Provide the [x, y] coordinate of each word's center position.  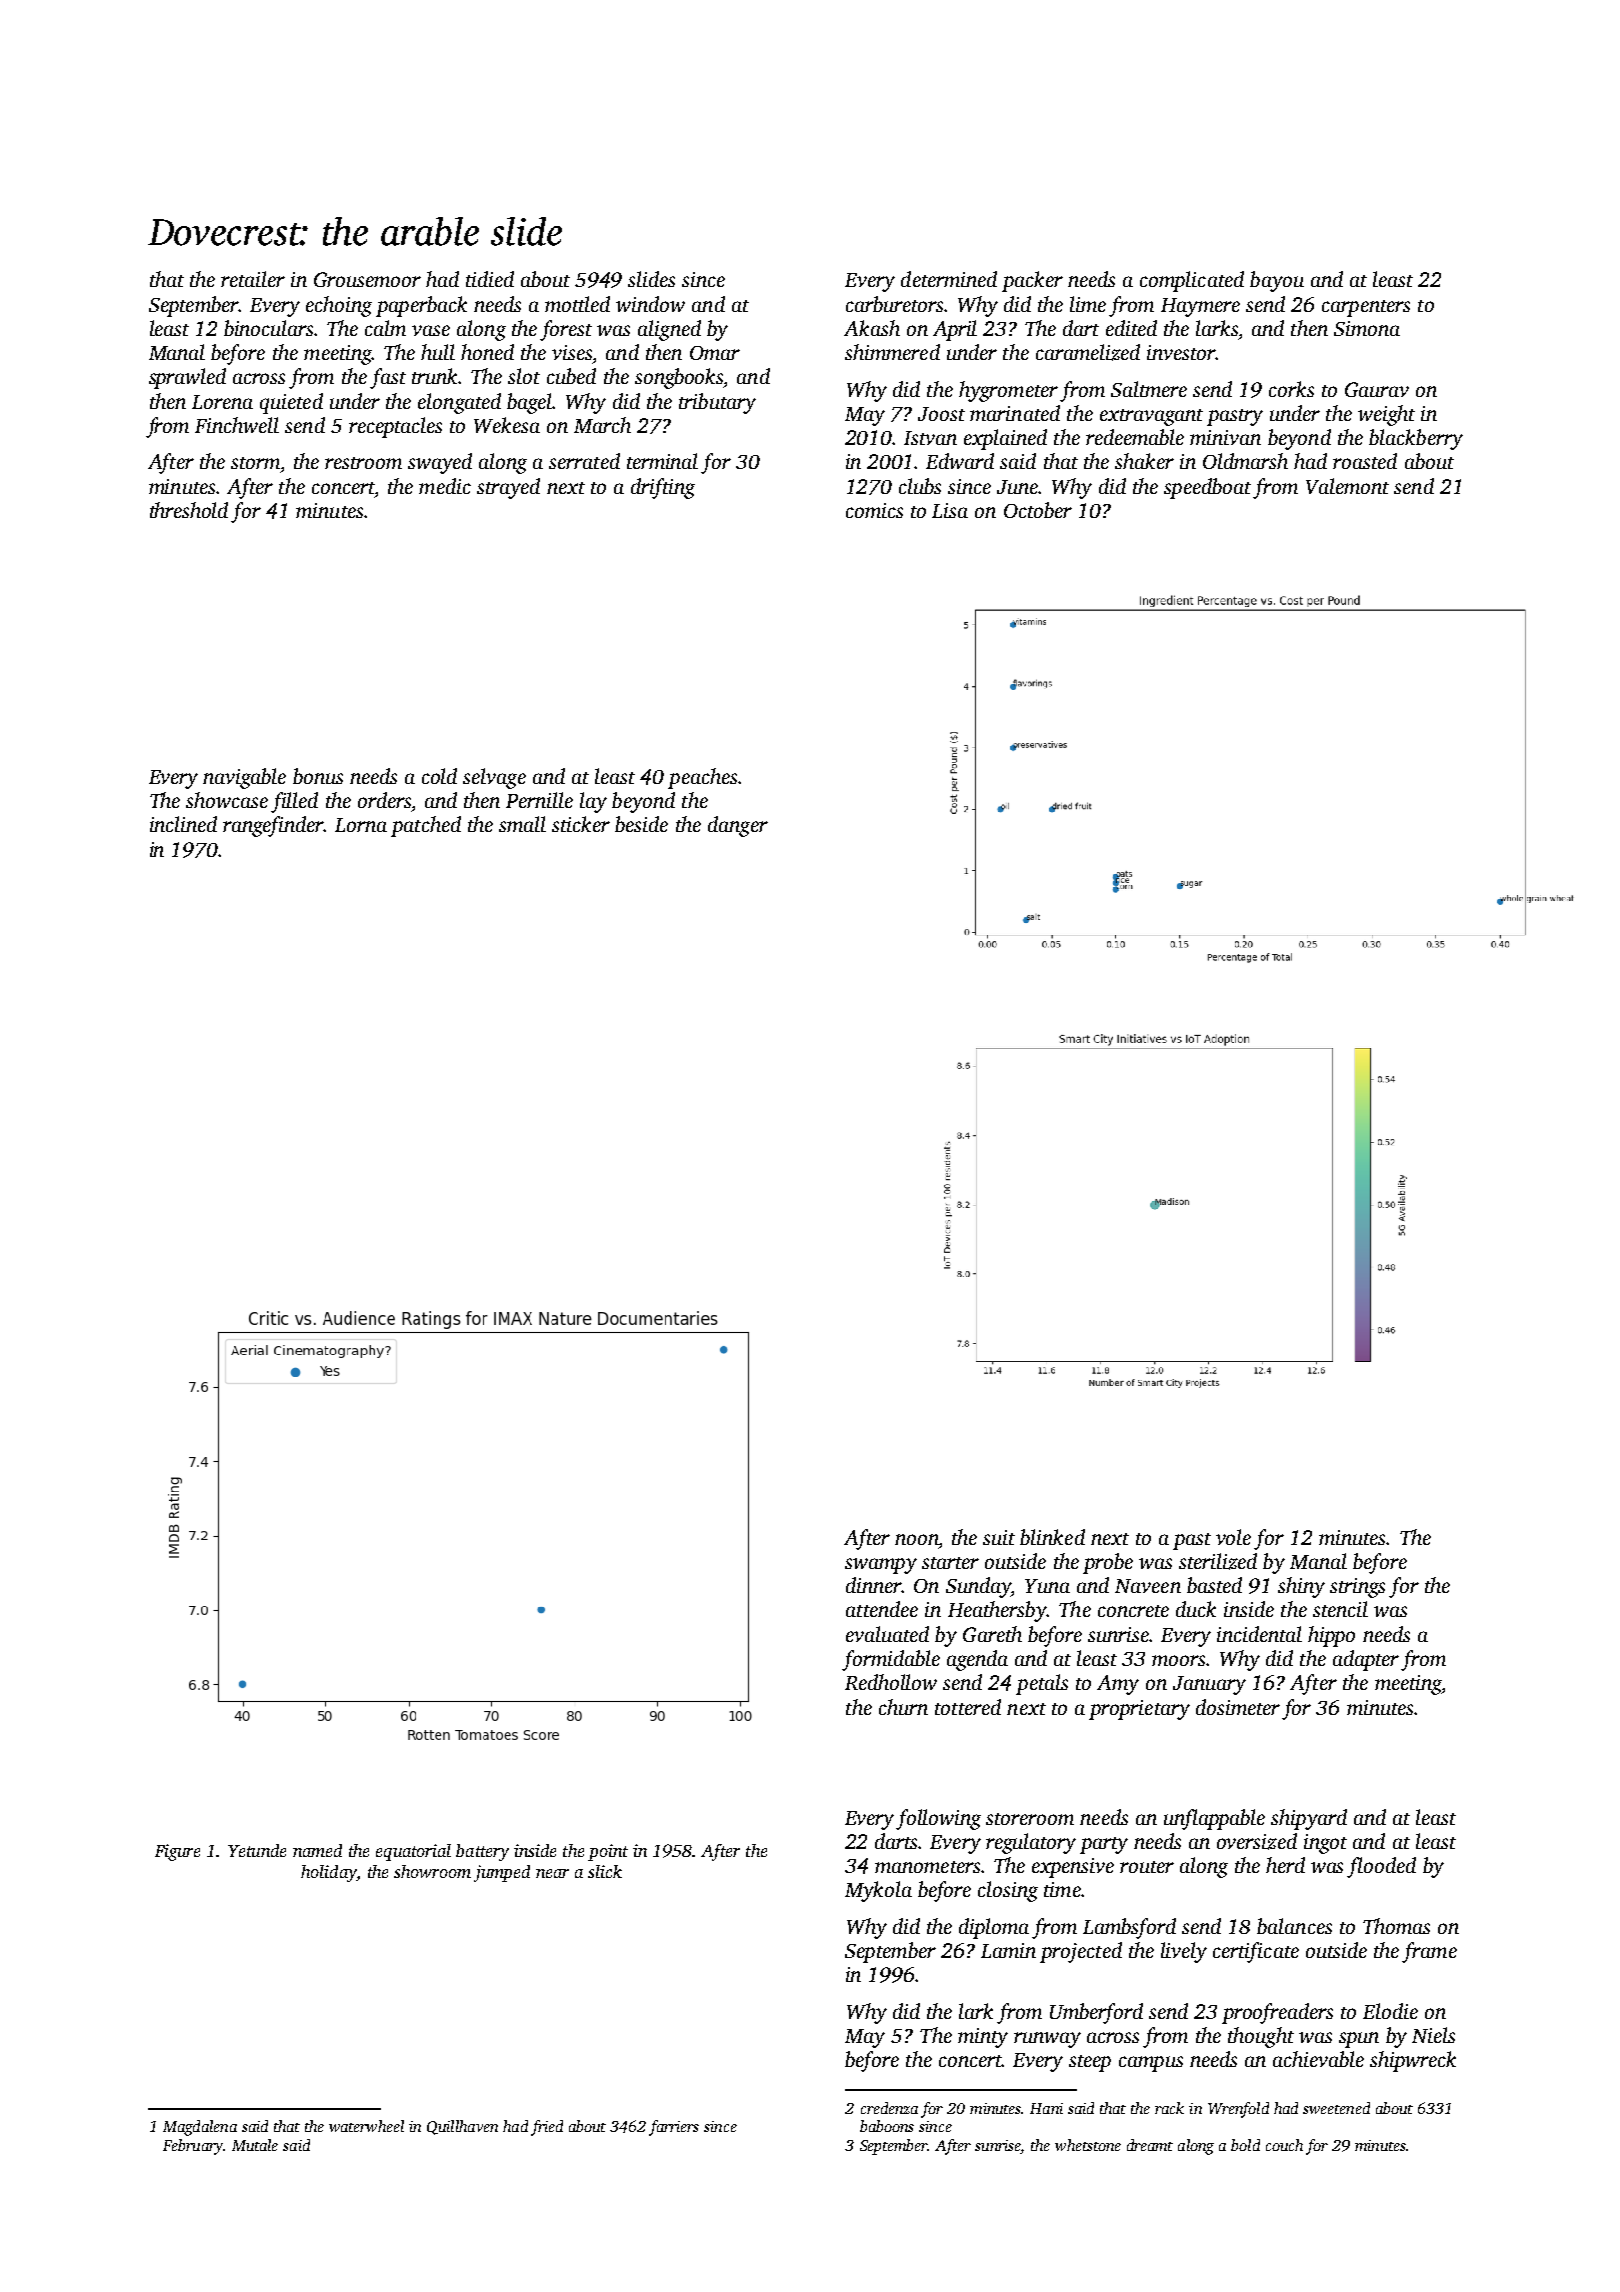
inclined [183, 824]
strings [1357, 1588]
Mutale [255, 2145]
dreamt [1150, 2145]
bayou [1277, 281]
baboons [887, 2126]
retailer [253, 279]
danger [738, 826]
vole [1233, 1537]
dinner [874, 1585]
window [650, 304]
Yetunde [257, 1850]
